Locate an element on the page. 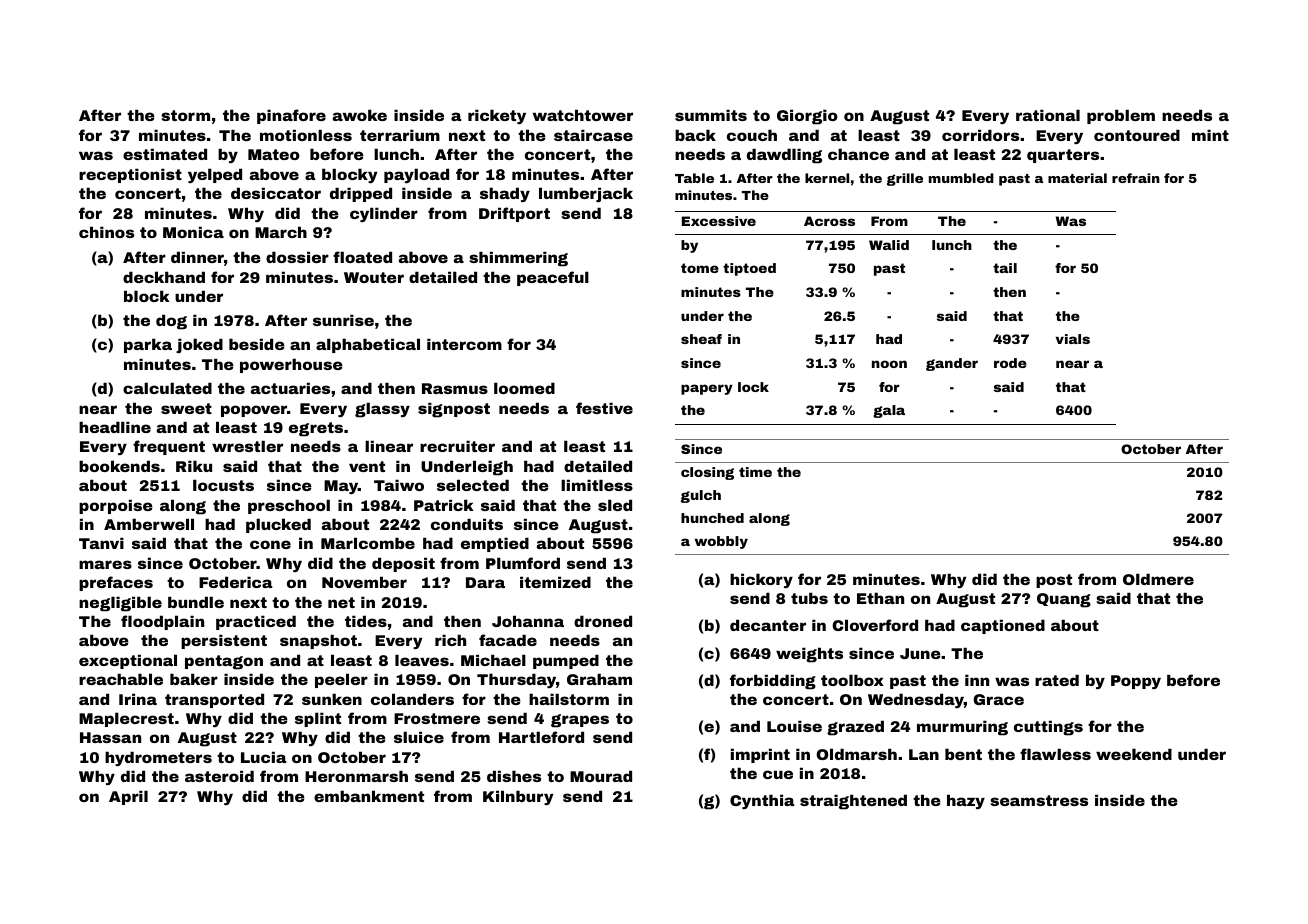  pinafore is located at coordinates (291, 116).
